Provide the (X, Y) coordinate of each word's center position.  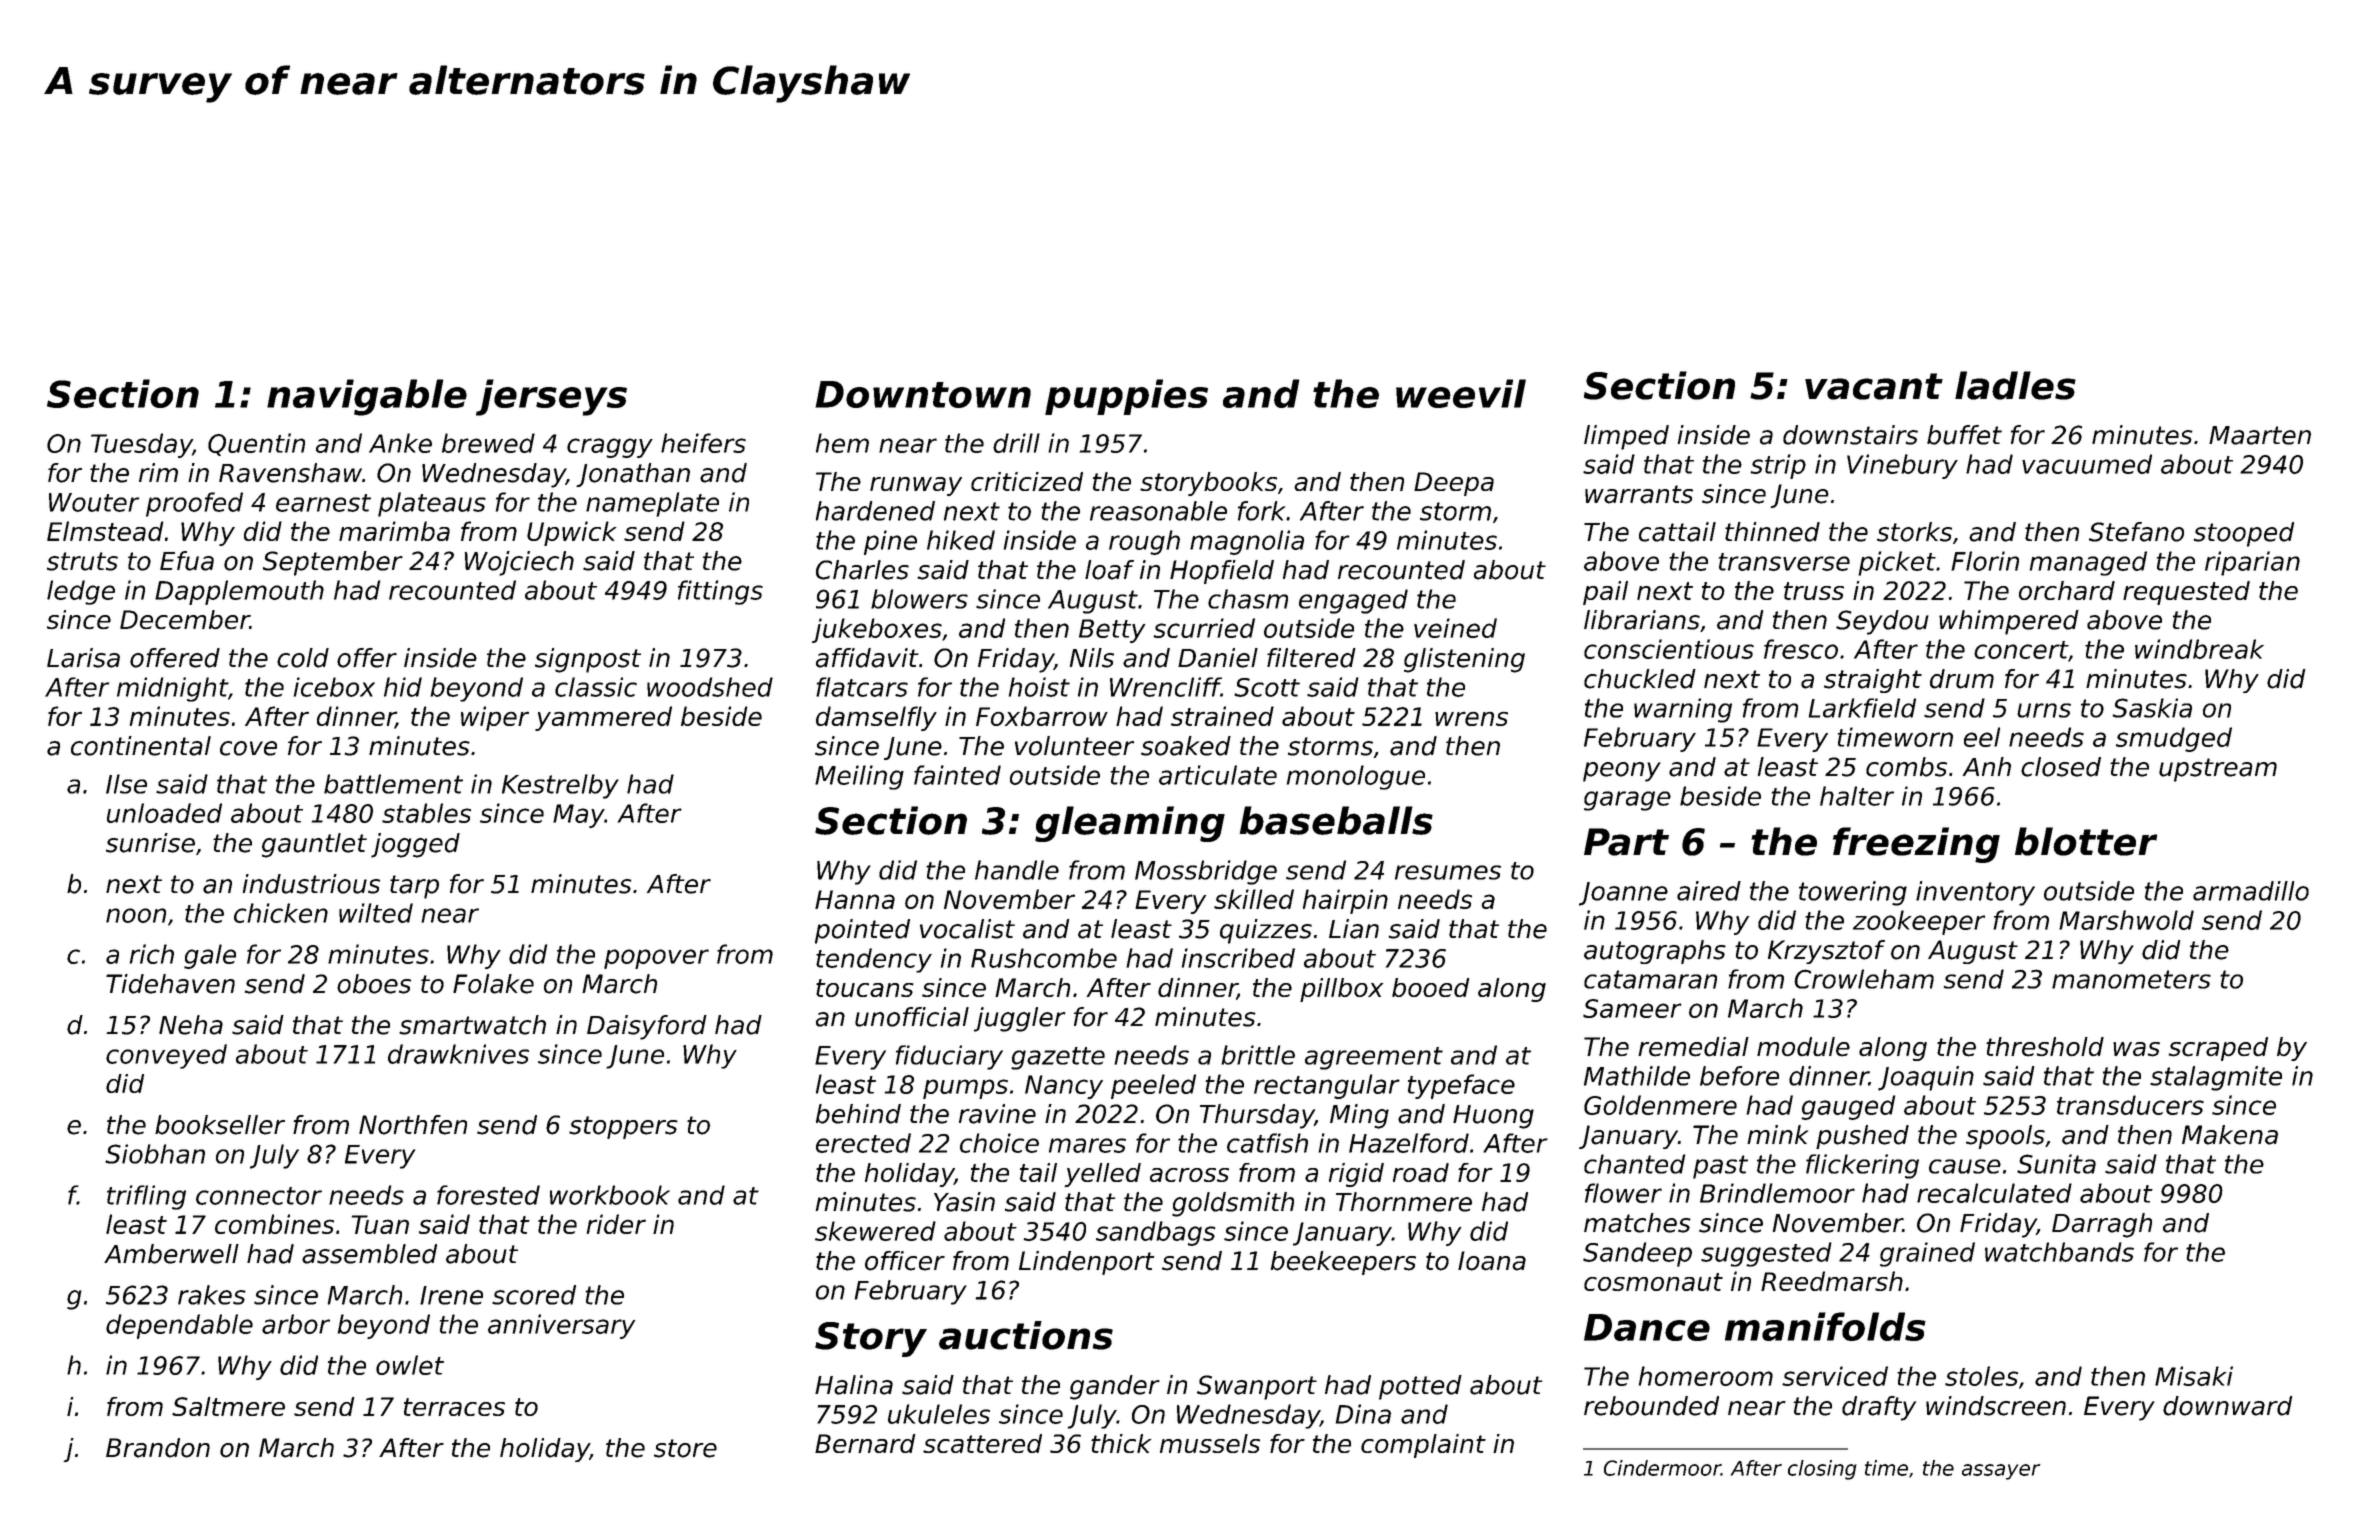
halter (1857, 796)
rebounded (1651, 1406)
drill (1016, 443)
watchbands (2059, 1252)
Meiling (859, 777)
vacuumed (2087, 464)
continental (141, 746)
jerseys (551, 397)
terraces (454, 1407)
